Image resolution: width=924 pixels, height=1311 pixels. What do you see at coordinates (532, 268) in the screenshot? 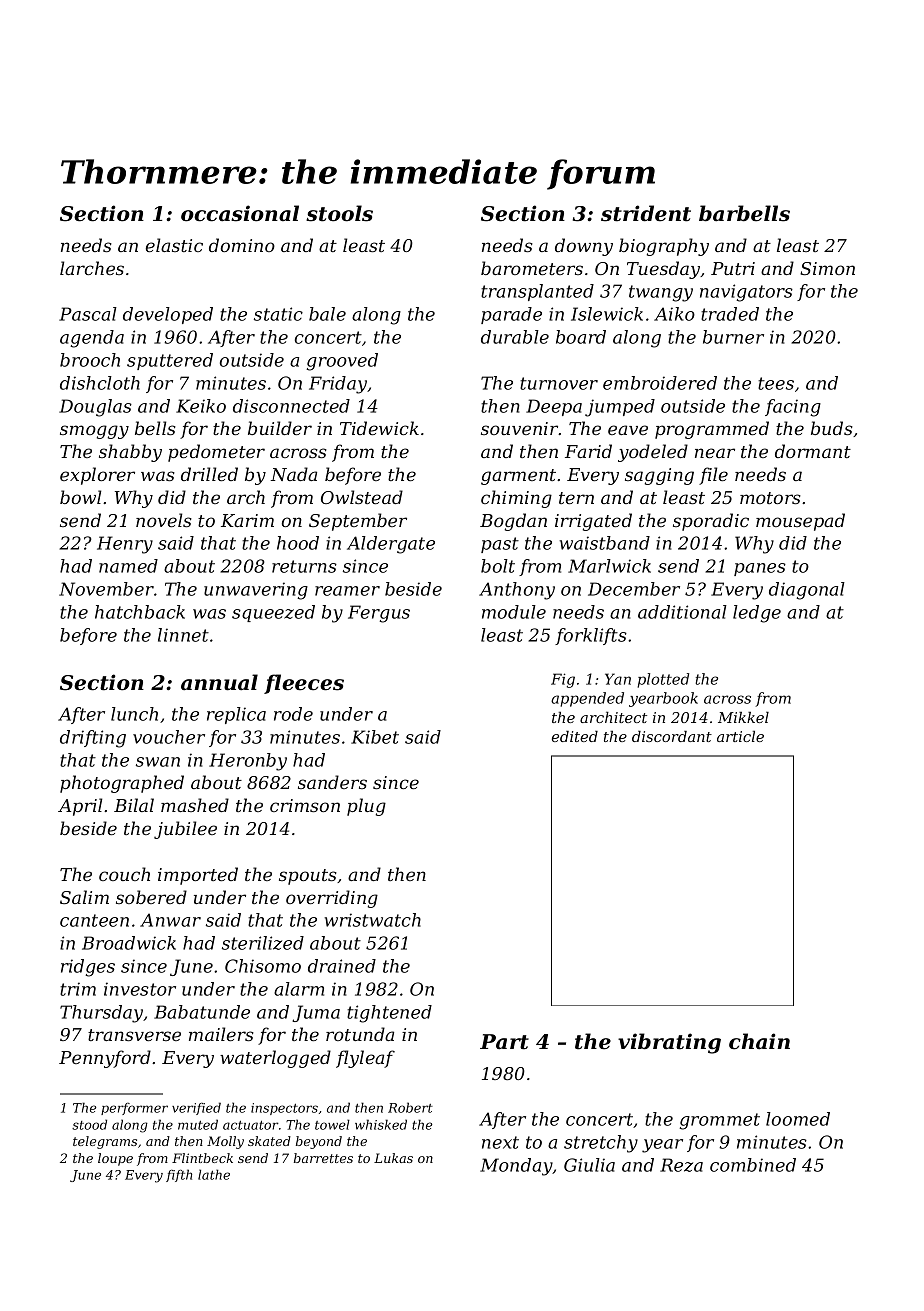
I see `barometers` at bounding box center [532, 268].
